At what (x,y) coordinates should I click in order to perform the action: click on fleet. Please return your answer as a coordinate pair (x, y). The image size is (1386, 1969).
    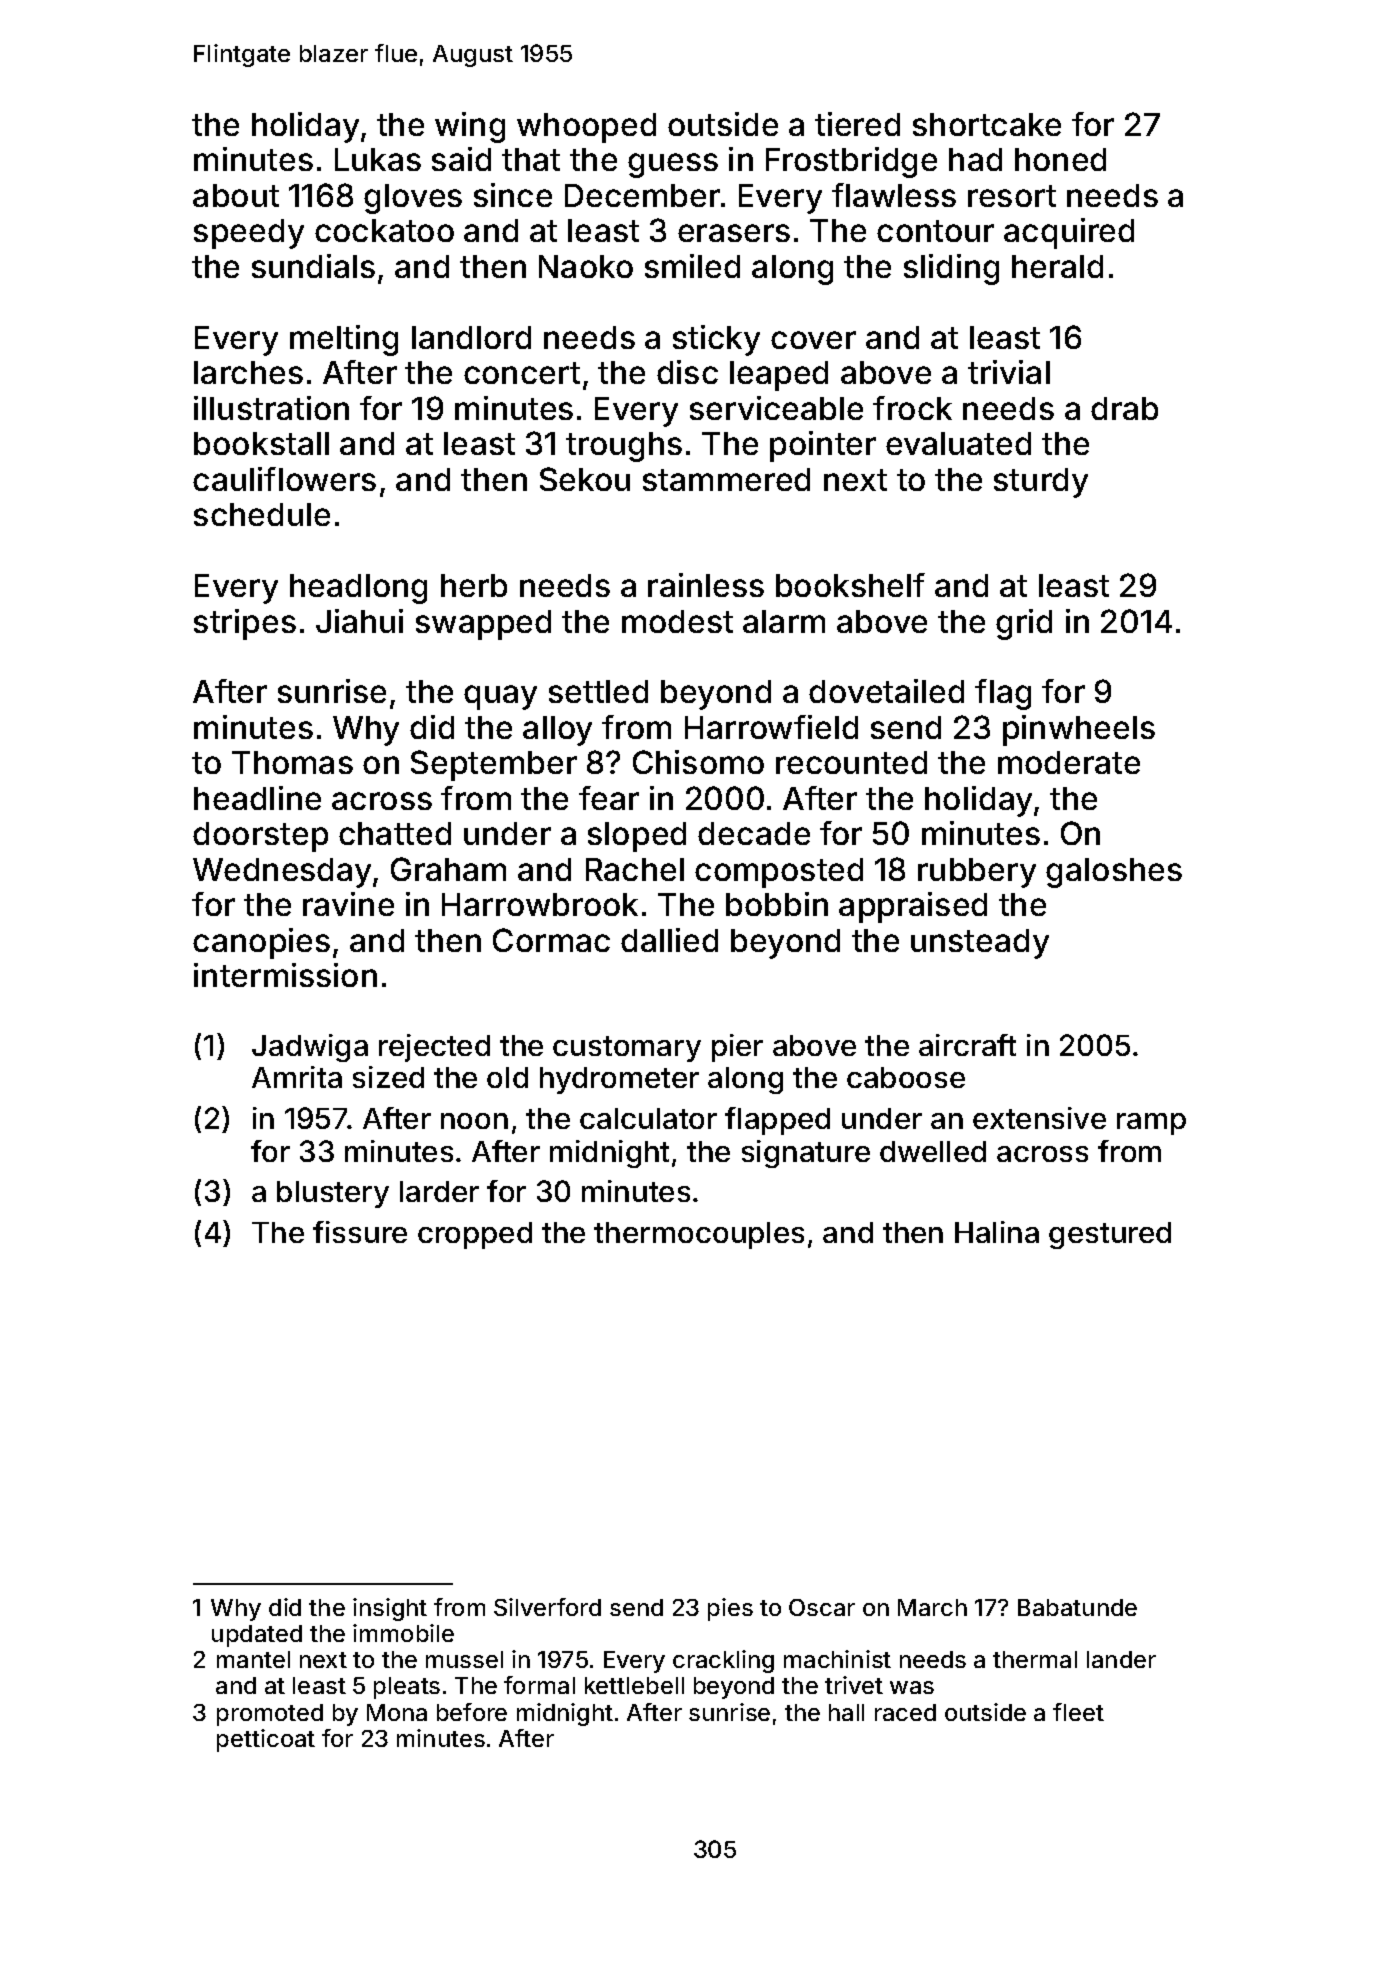
    Looking at the image, I should click on (1078, 1712).
